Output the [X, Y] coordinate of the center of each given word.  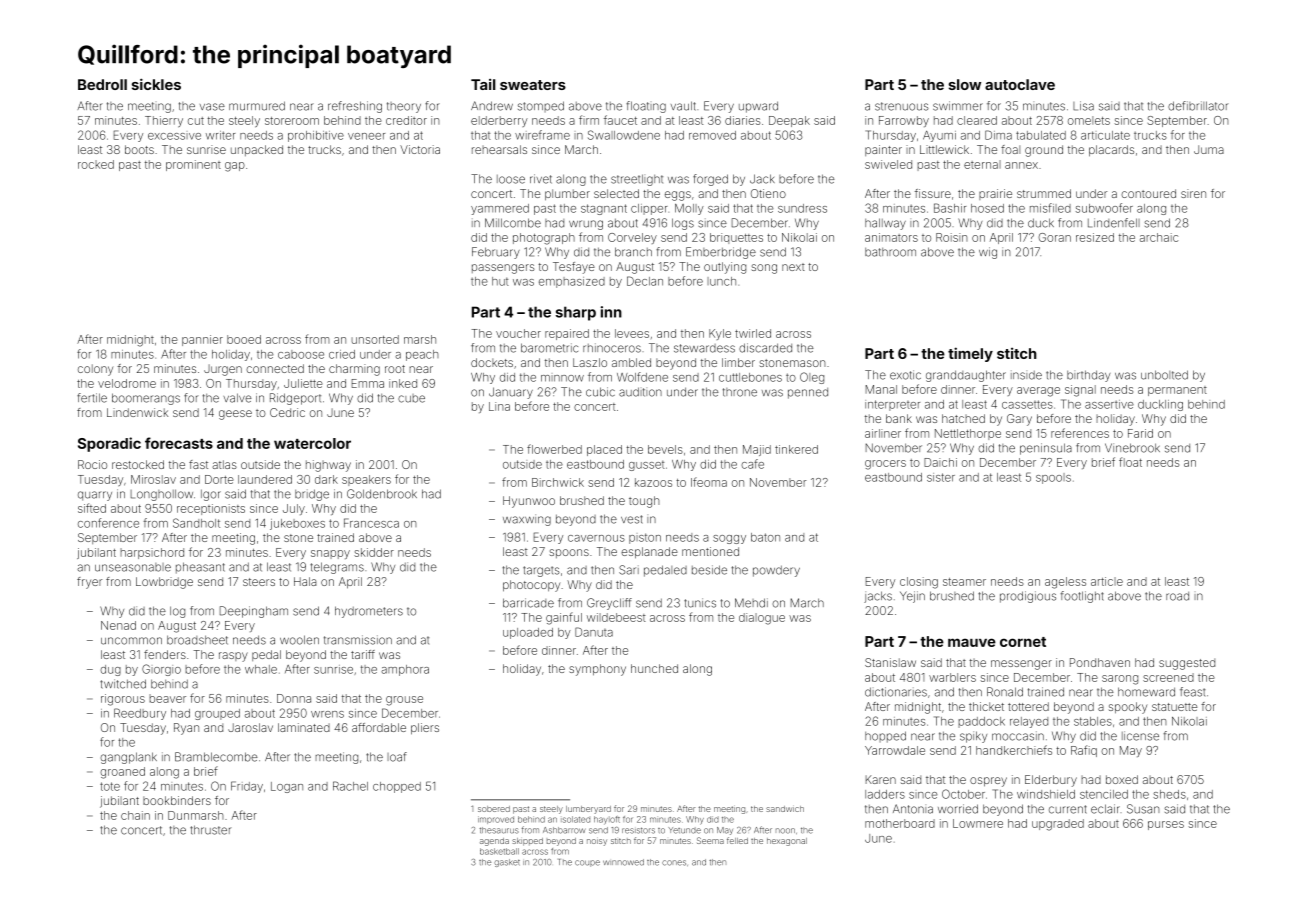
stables [1093, 721]
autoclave [1020, 84]
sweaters [533, 85]
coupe [587, 863]
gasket [507, 863]
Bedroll [102, 84]
